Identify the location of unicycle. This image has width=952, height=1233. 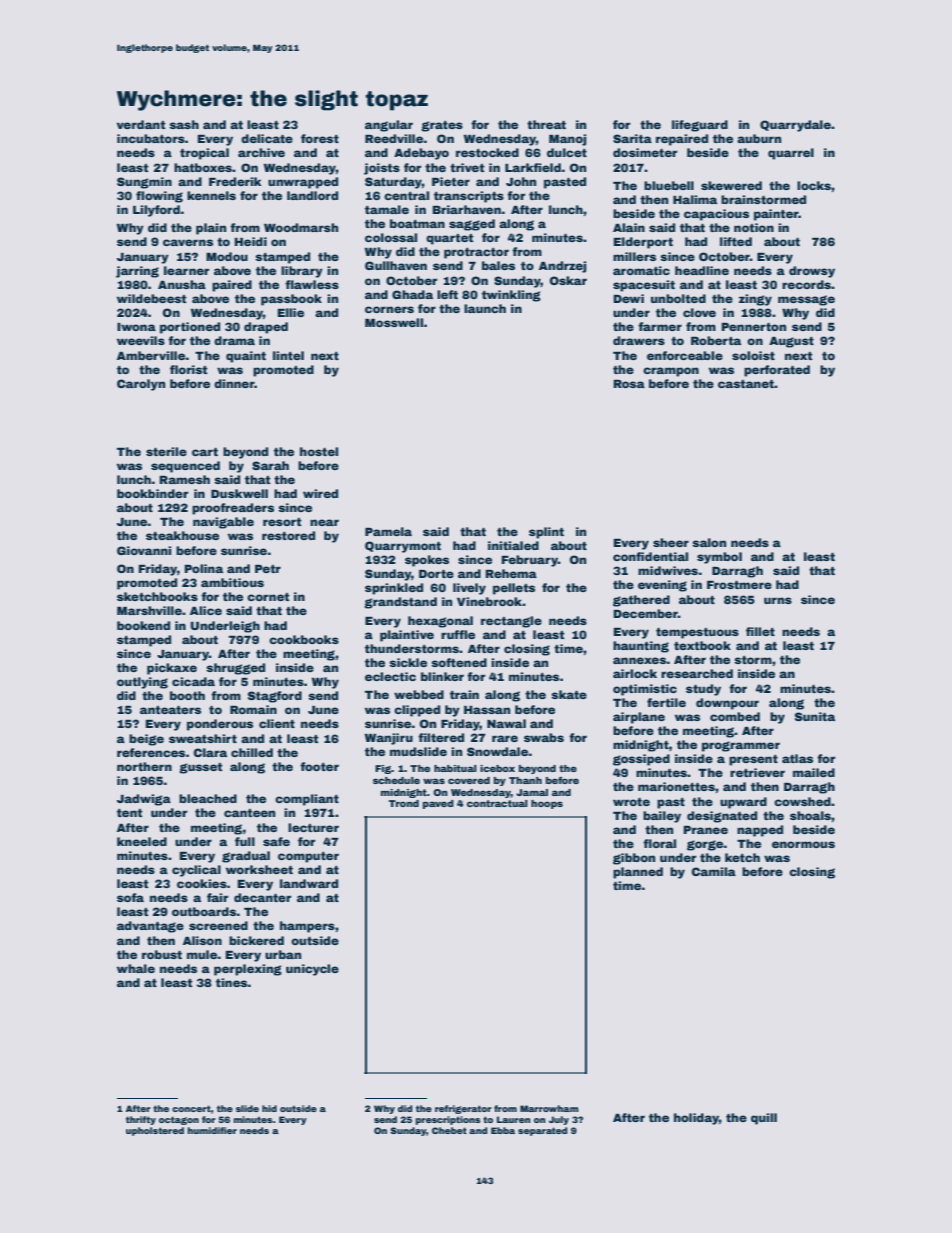
(312, 970).
